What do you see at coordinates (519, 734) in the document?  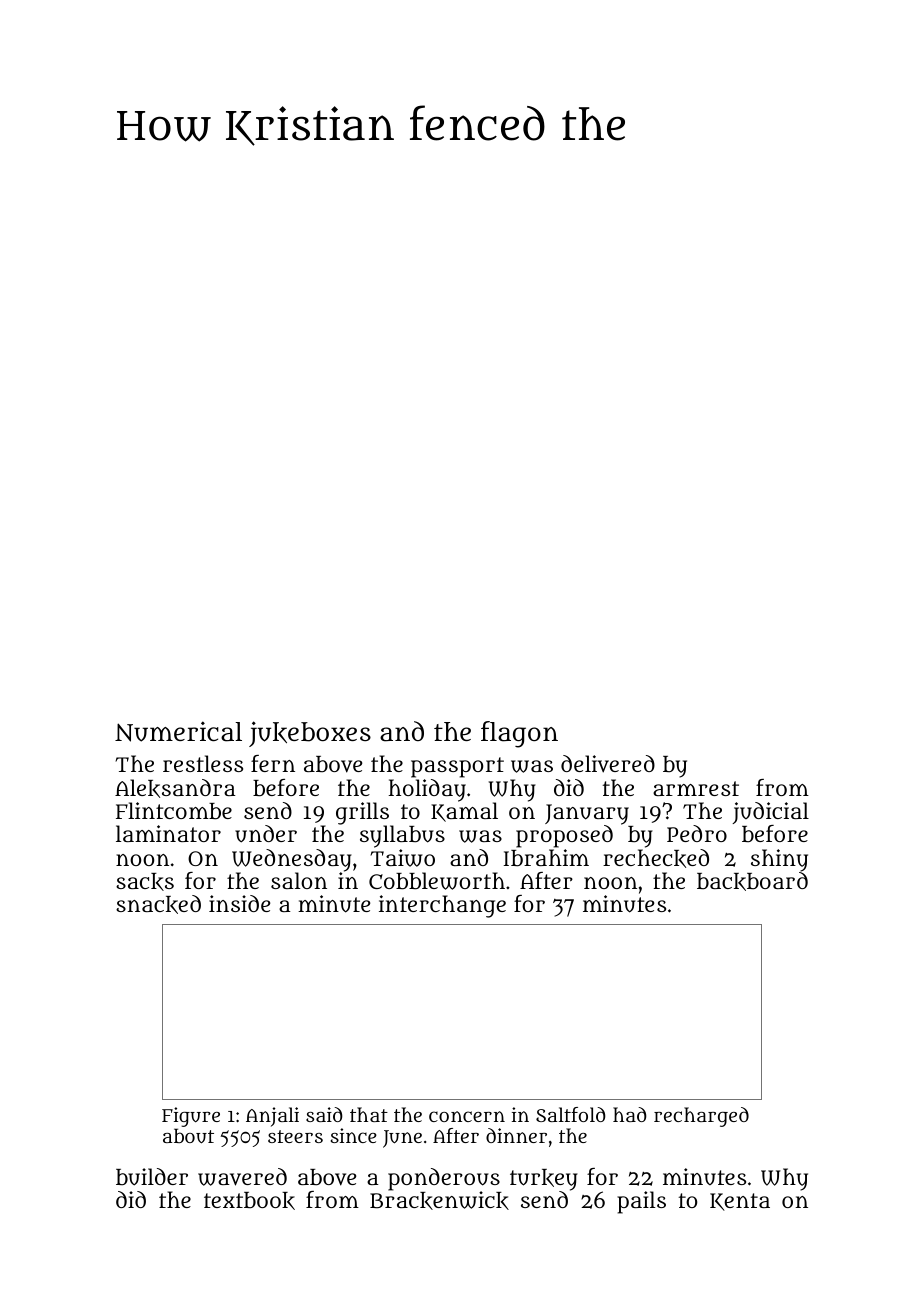 I see `flagon` at bounding box center [519, 734].
